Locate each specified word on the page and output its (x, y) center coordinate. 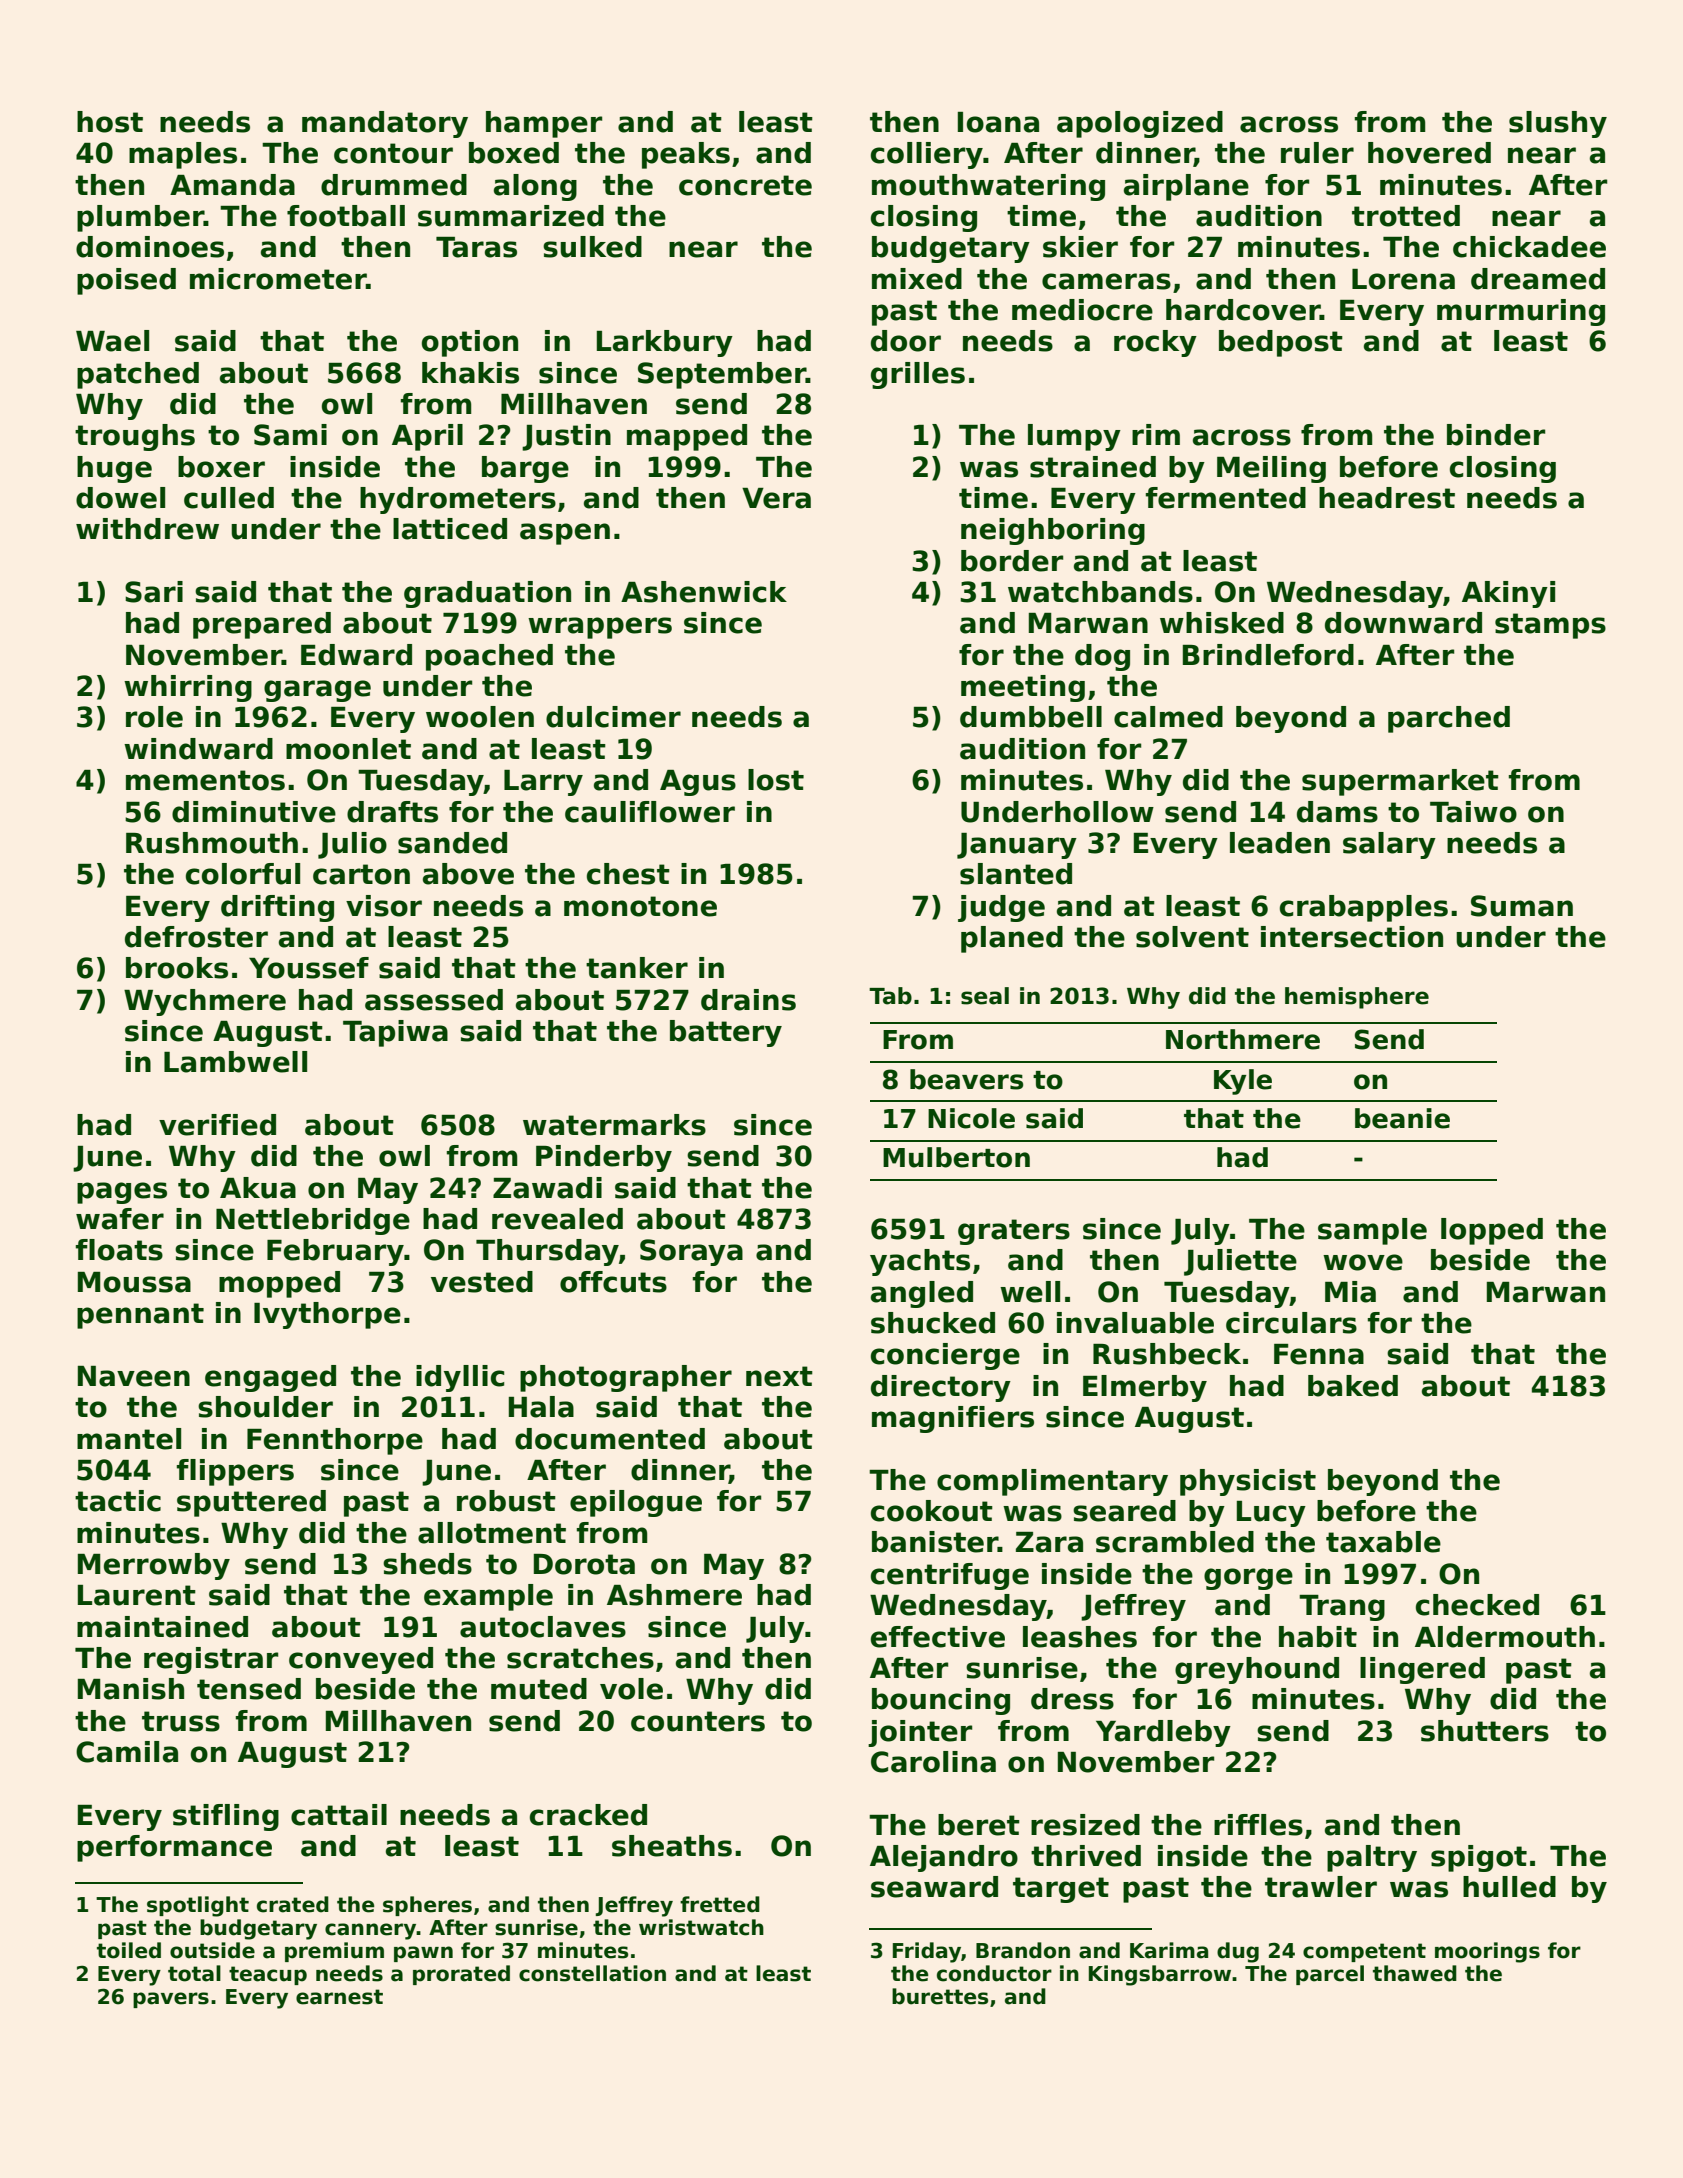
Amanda (232, 185)
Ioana (998, 122)
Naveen (134, 1376)
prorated (461, 1975)
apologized (1140, 124)
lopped (1492, 1231)
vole (631, 1689)
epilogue (636, 1503)
